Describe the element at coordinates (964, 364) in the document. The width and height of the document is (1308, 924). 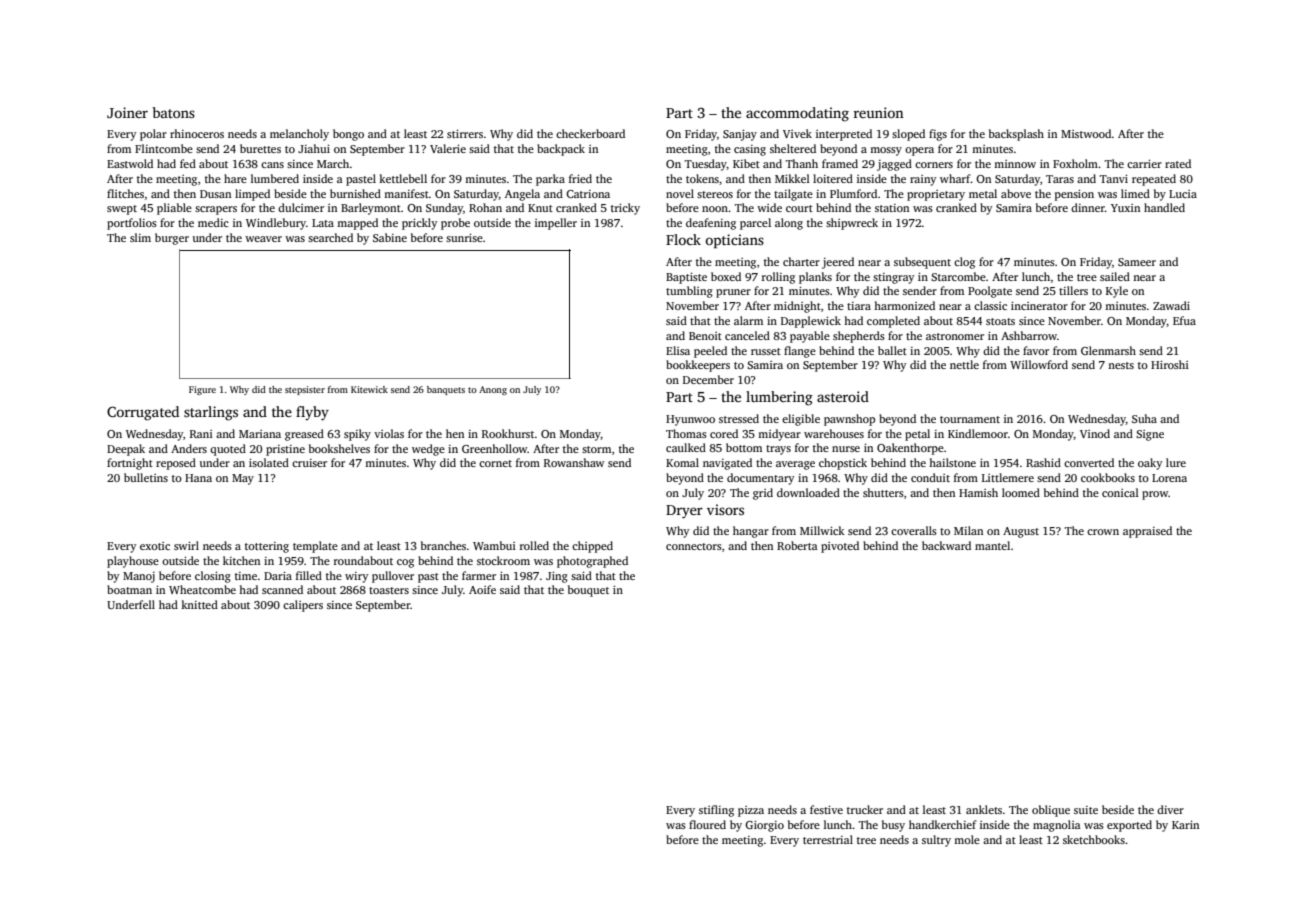
I see `nettle` at that location.
